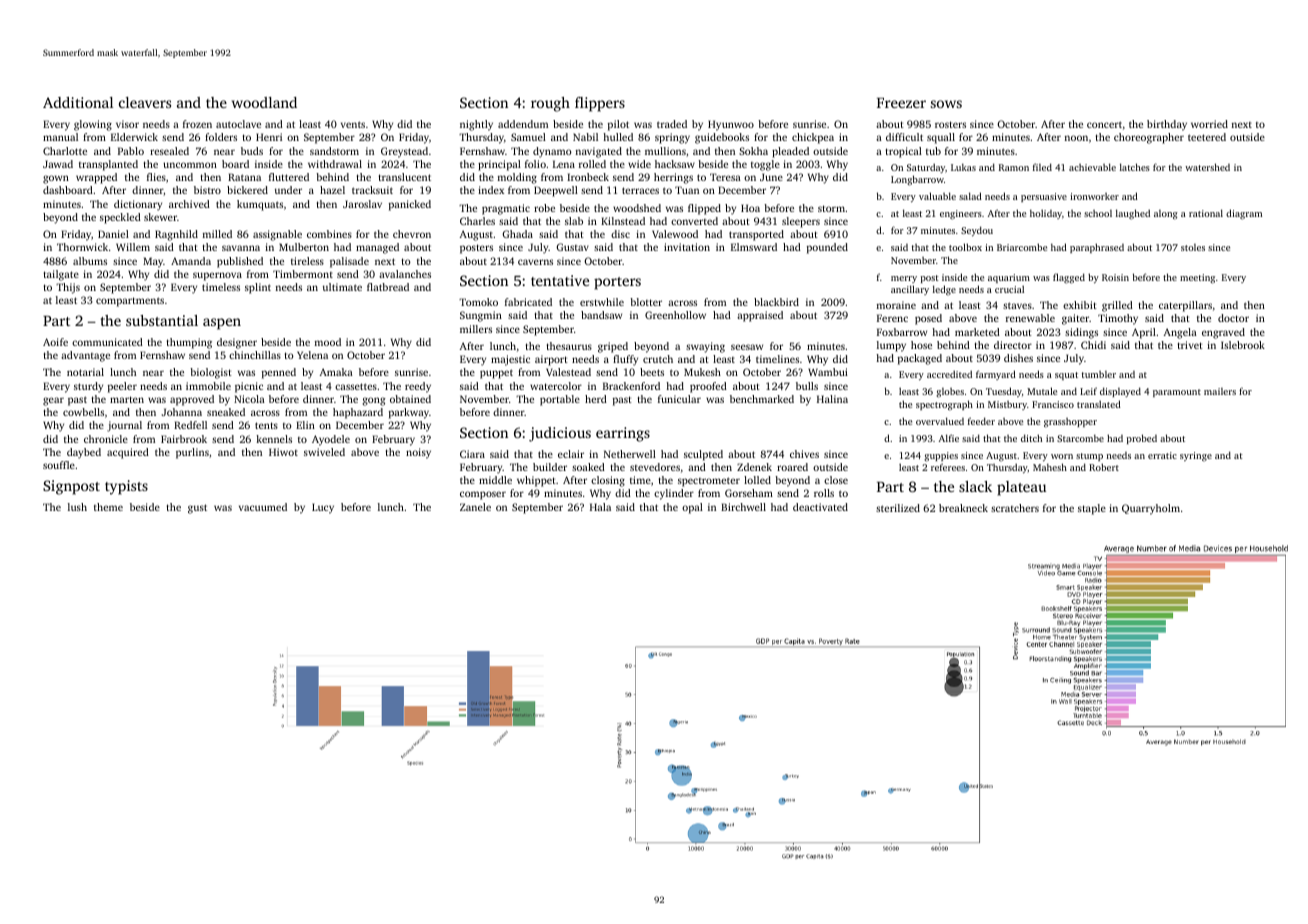 The height and width of the image is (924, 1308). What do you see at coordinates (222, 324) in the image?
I see `aspen` at bounding box center [222, 324].
